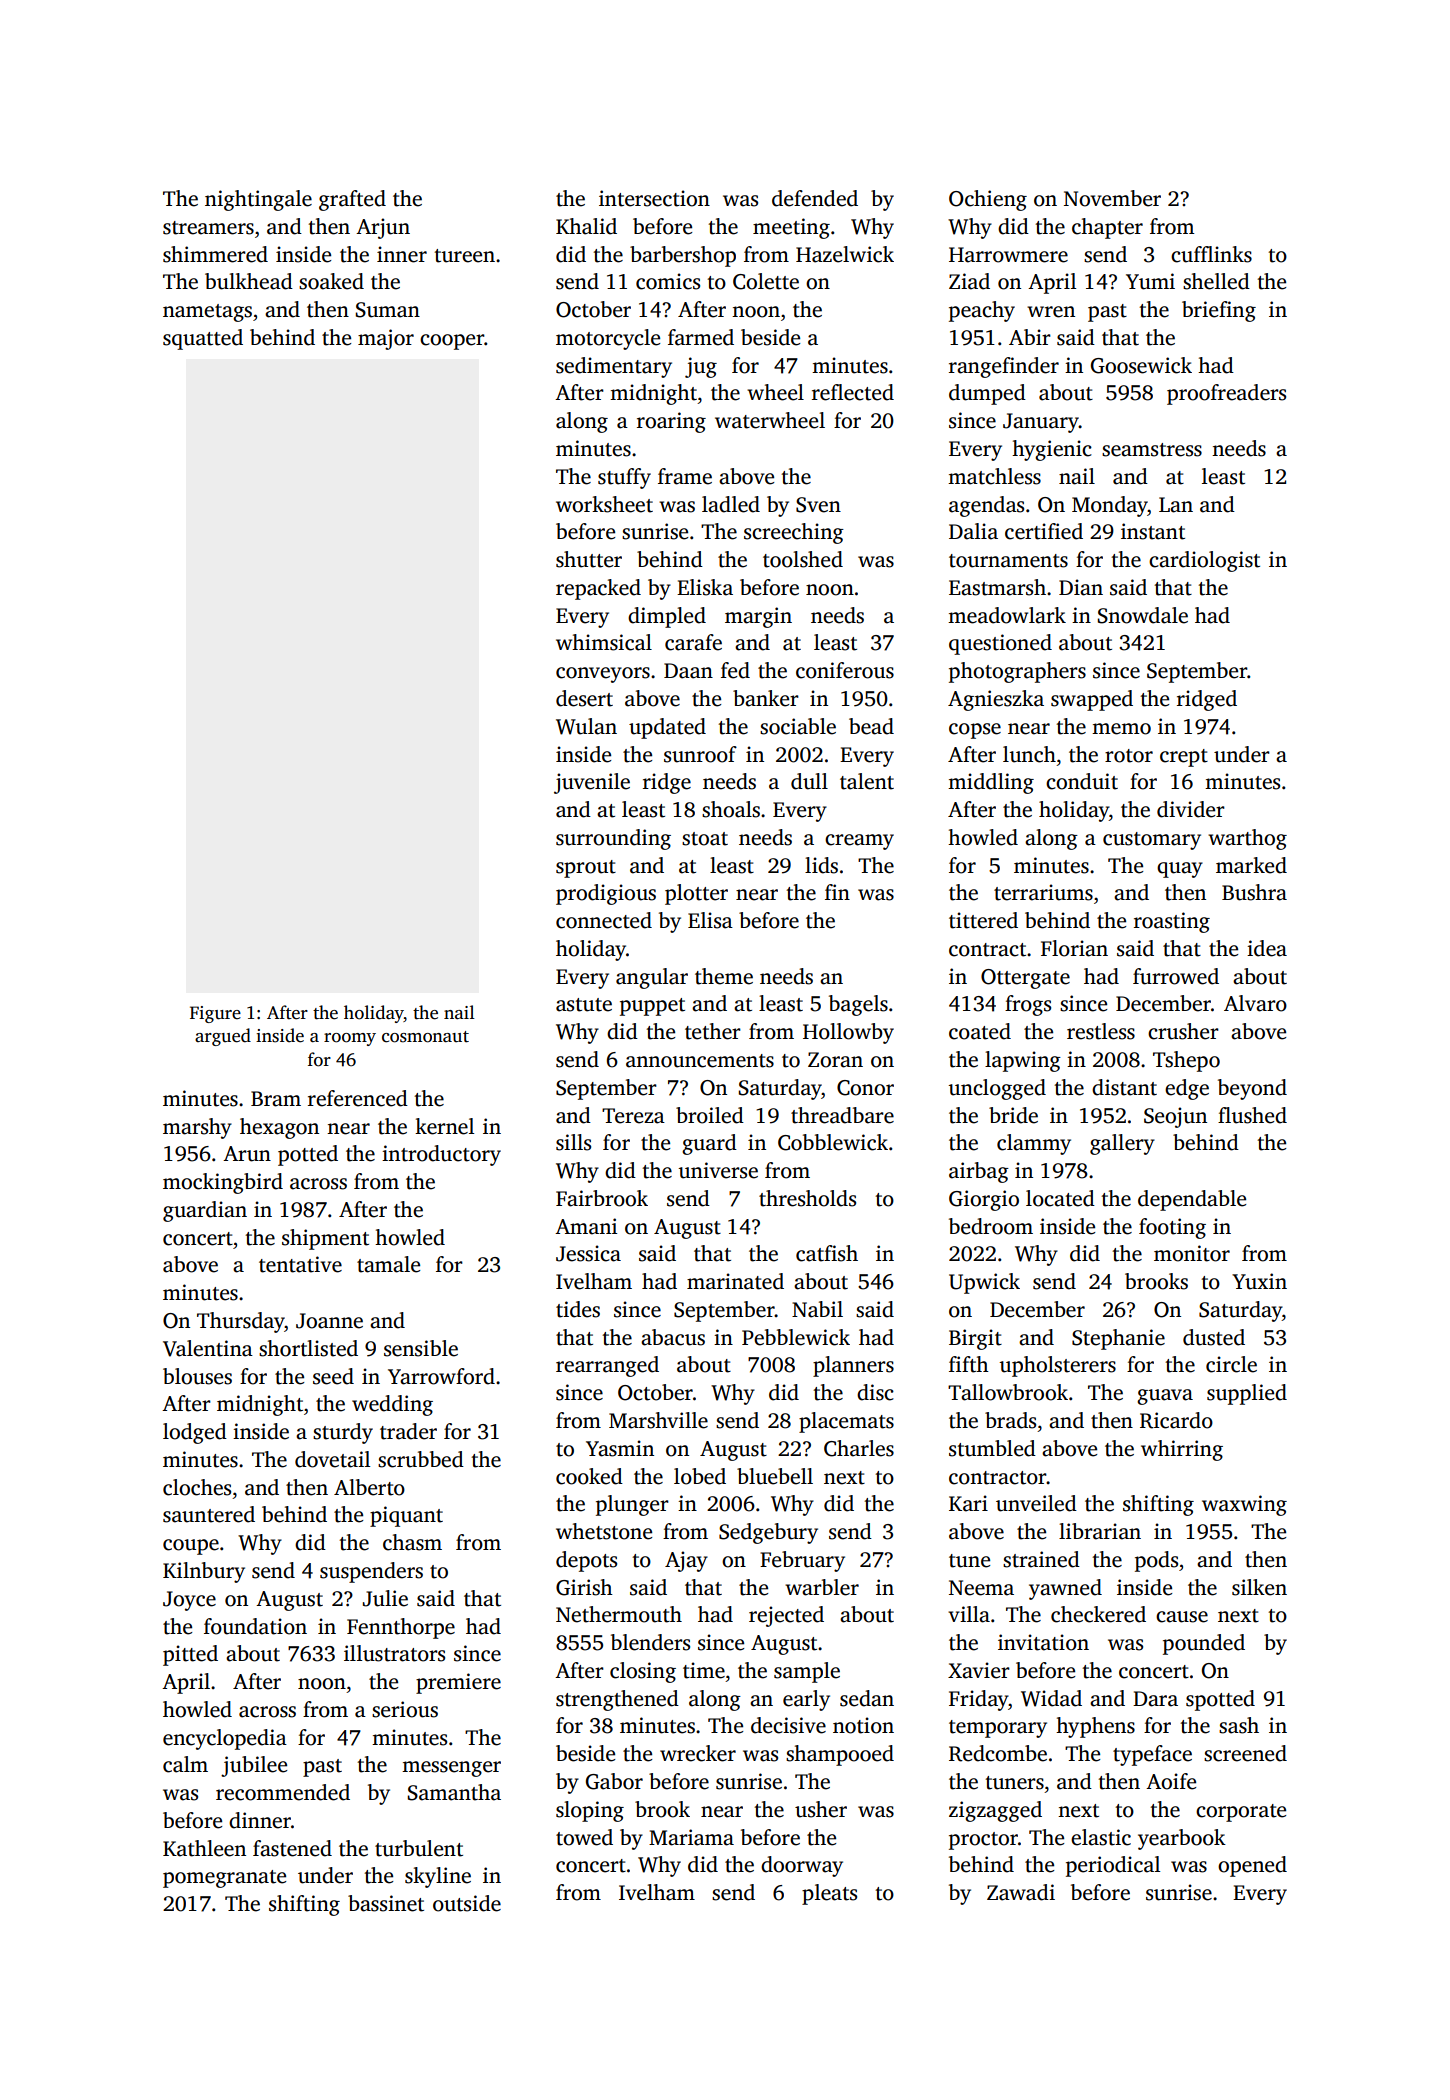  I want to click on shutter, so click(589, 559).
